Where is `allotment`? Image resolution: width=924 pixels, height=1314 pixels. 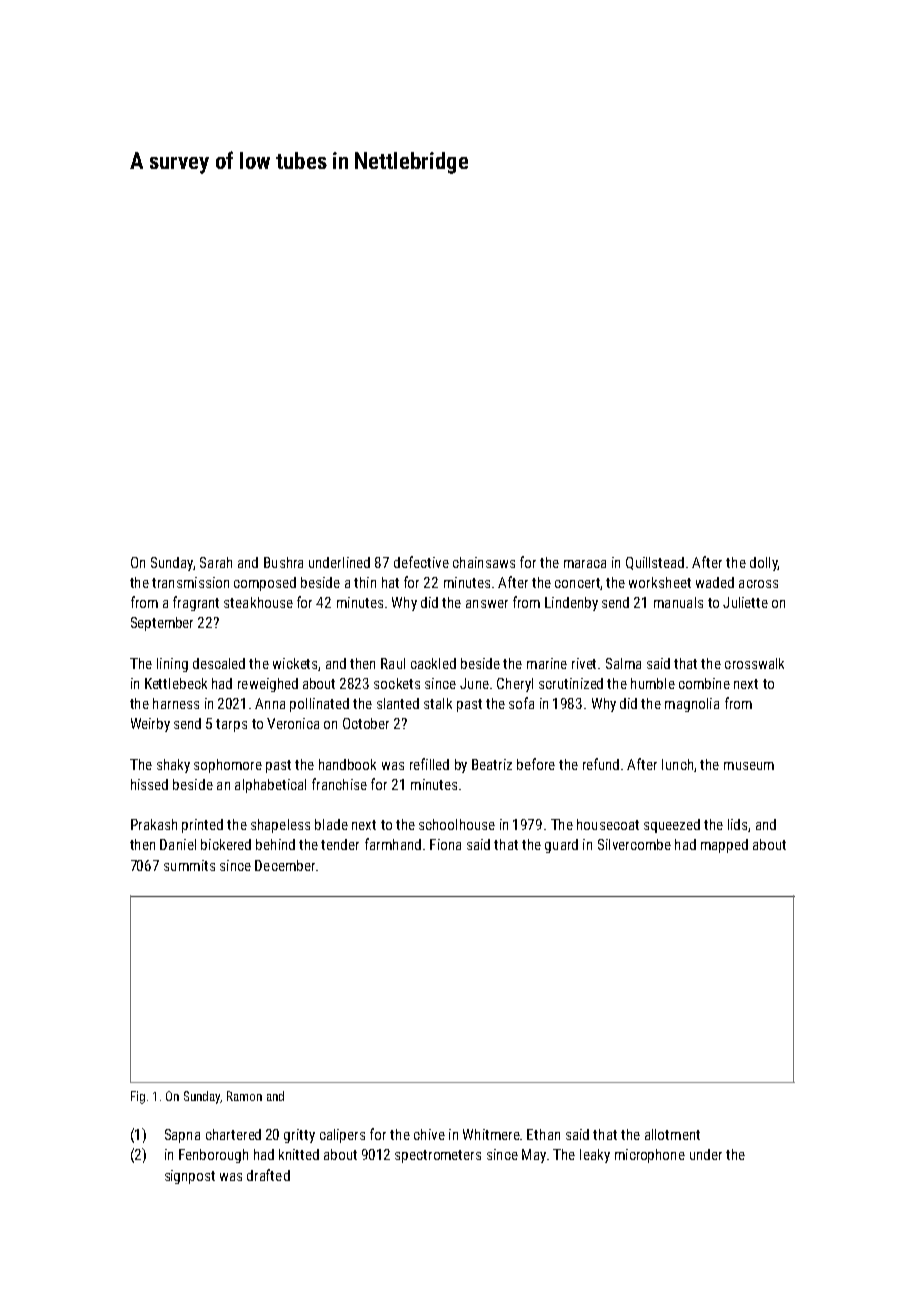
allotment is located at coordinates (672, 1134).
